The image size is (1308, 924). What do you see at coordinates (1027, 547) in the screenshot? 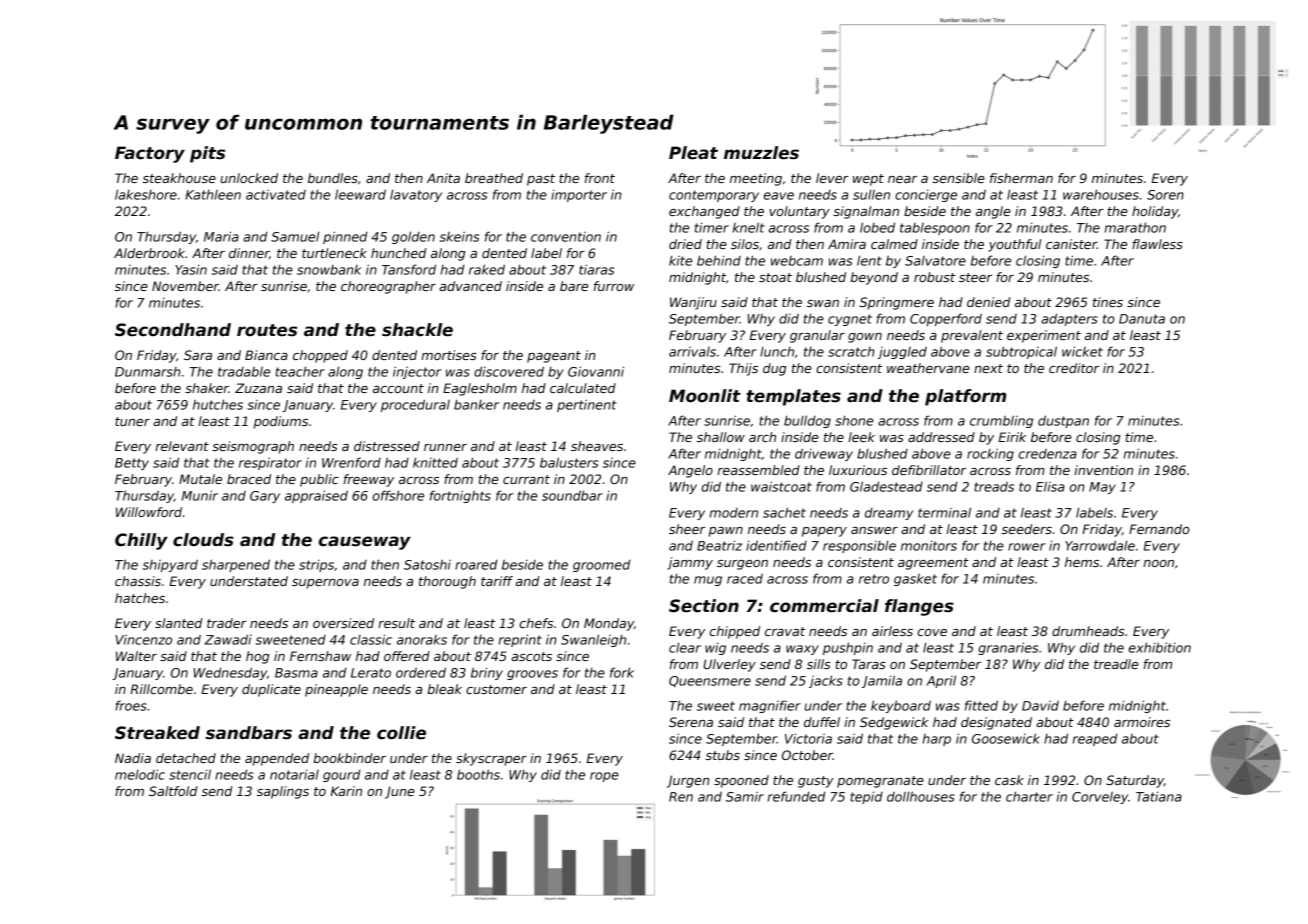
I see `rower` at bounding box center [1027, 547].
